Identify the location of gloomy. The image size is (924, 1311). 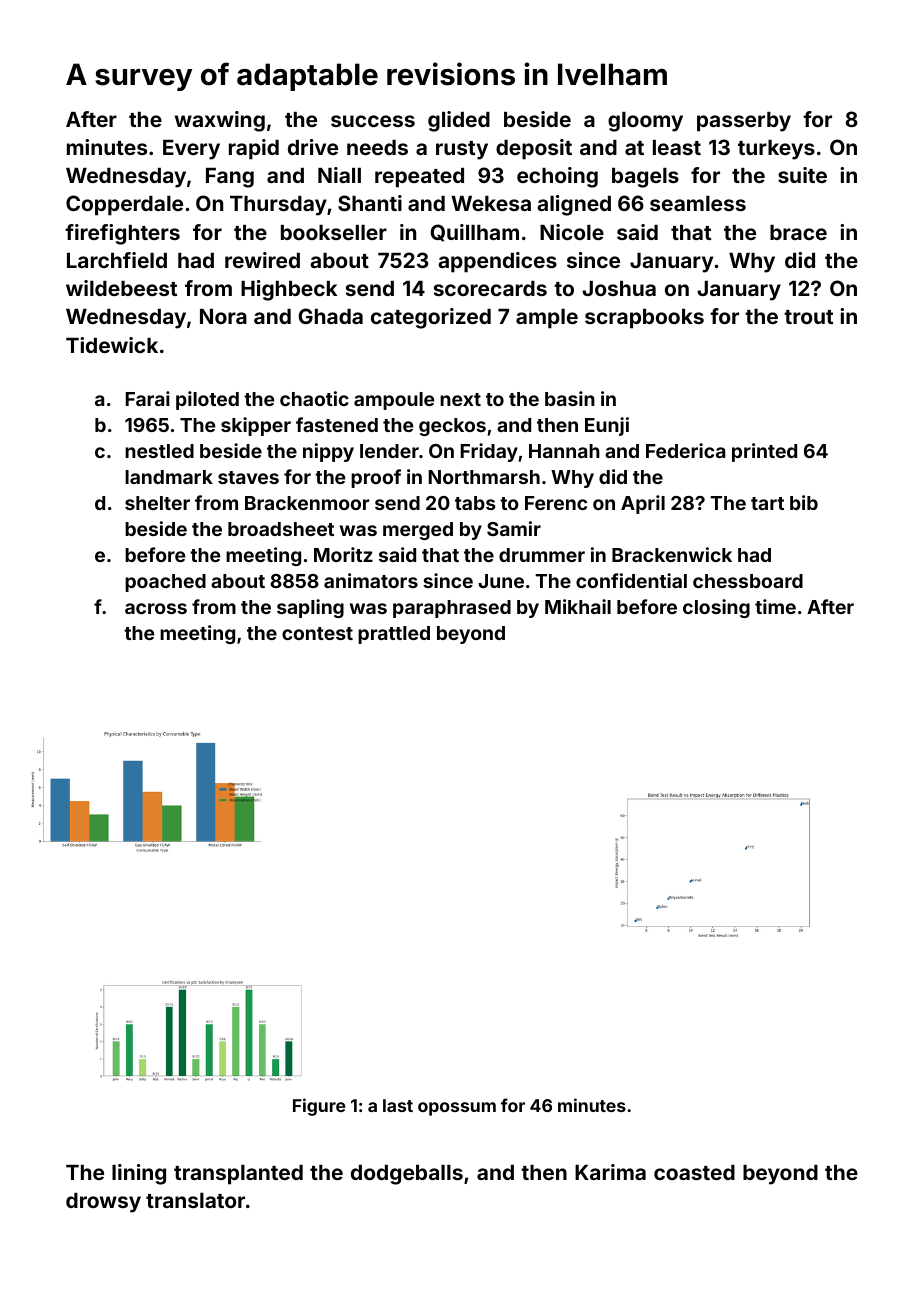
(645, 122).
